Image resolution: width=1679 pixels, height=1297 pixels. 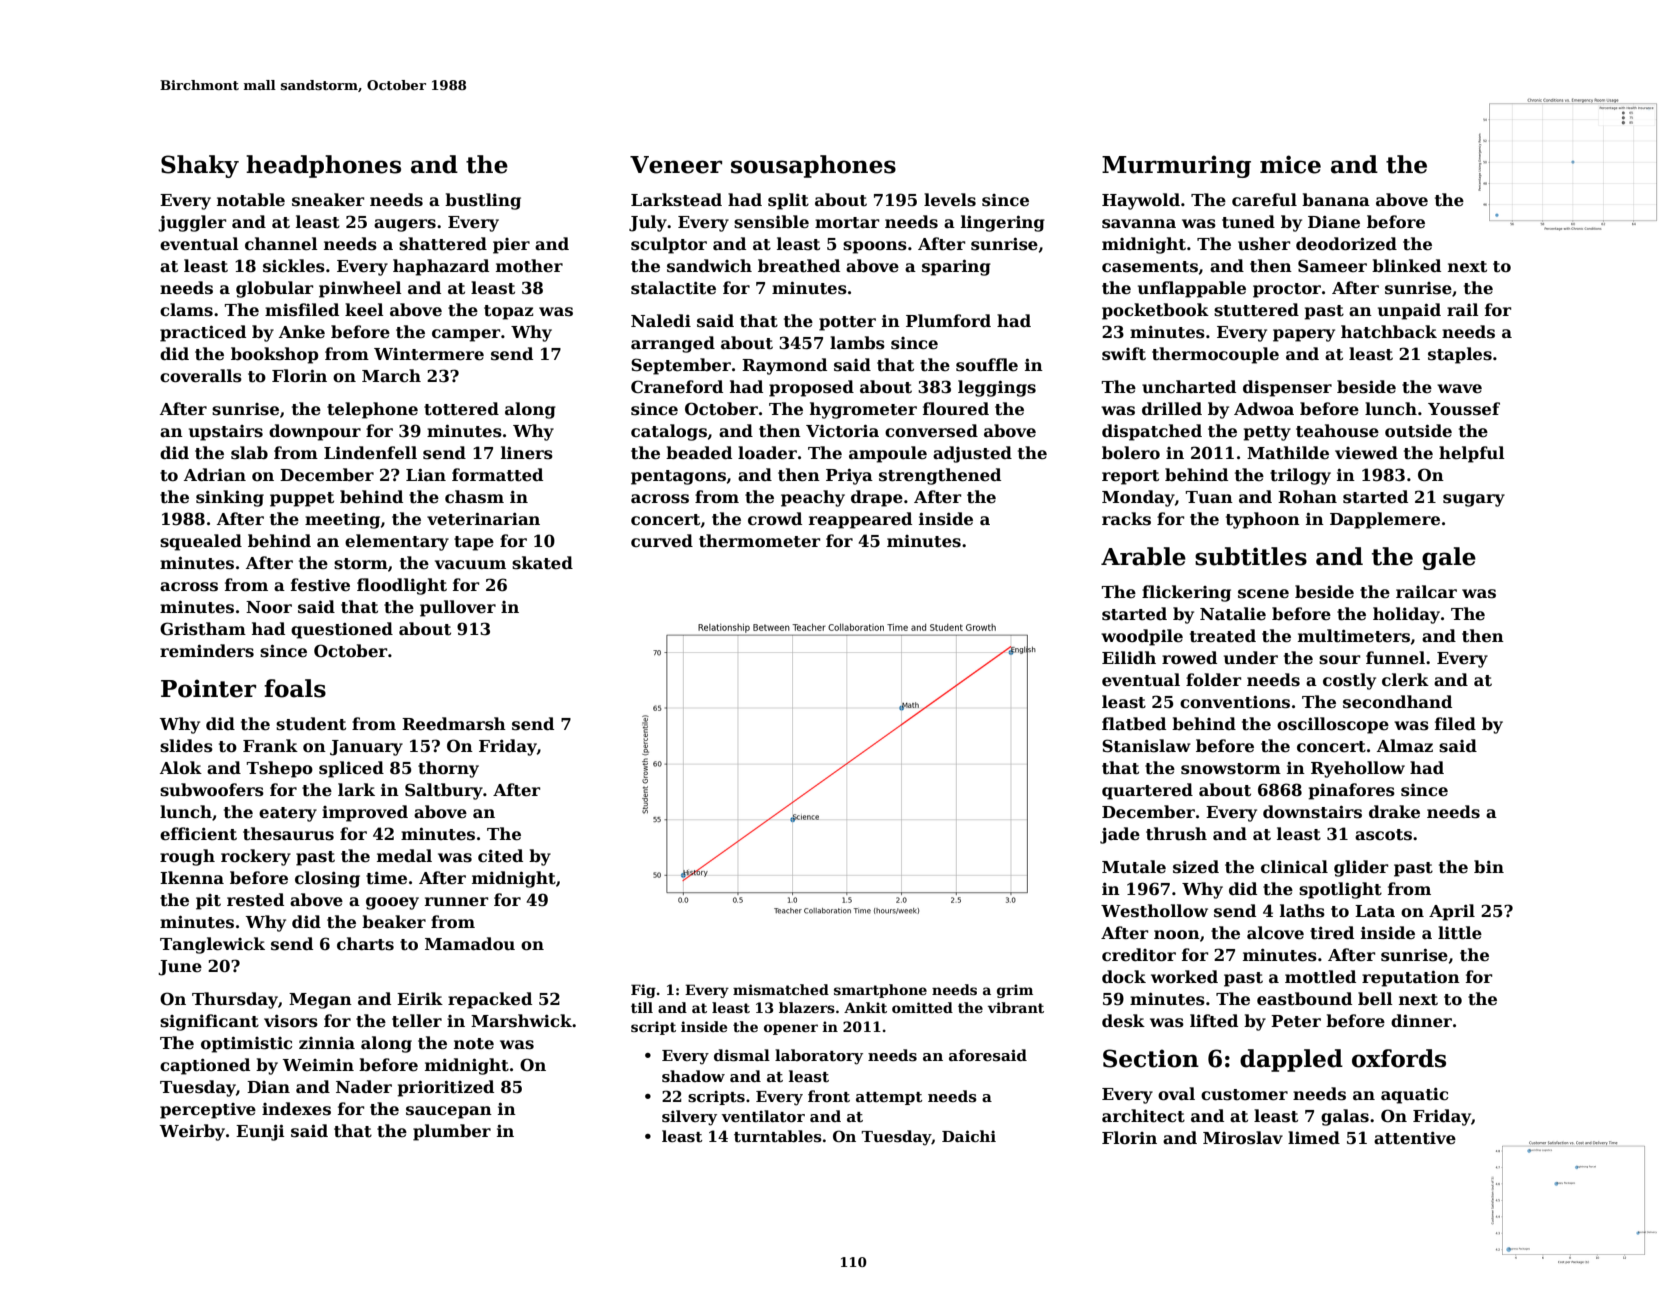 I want to click on drilled, so click(x=1172, y=409).
